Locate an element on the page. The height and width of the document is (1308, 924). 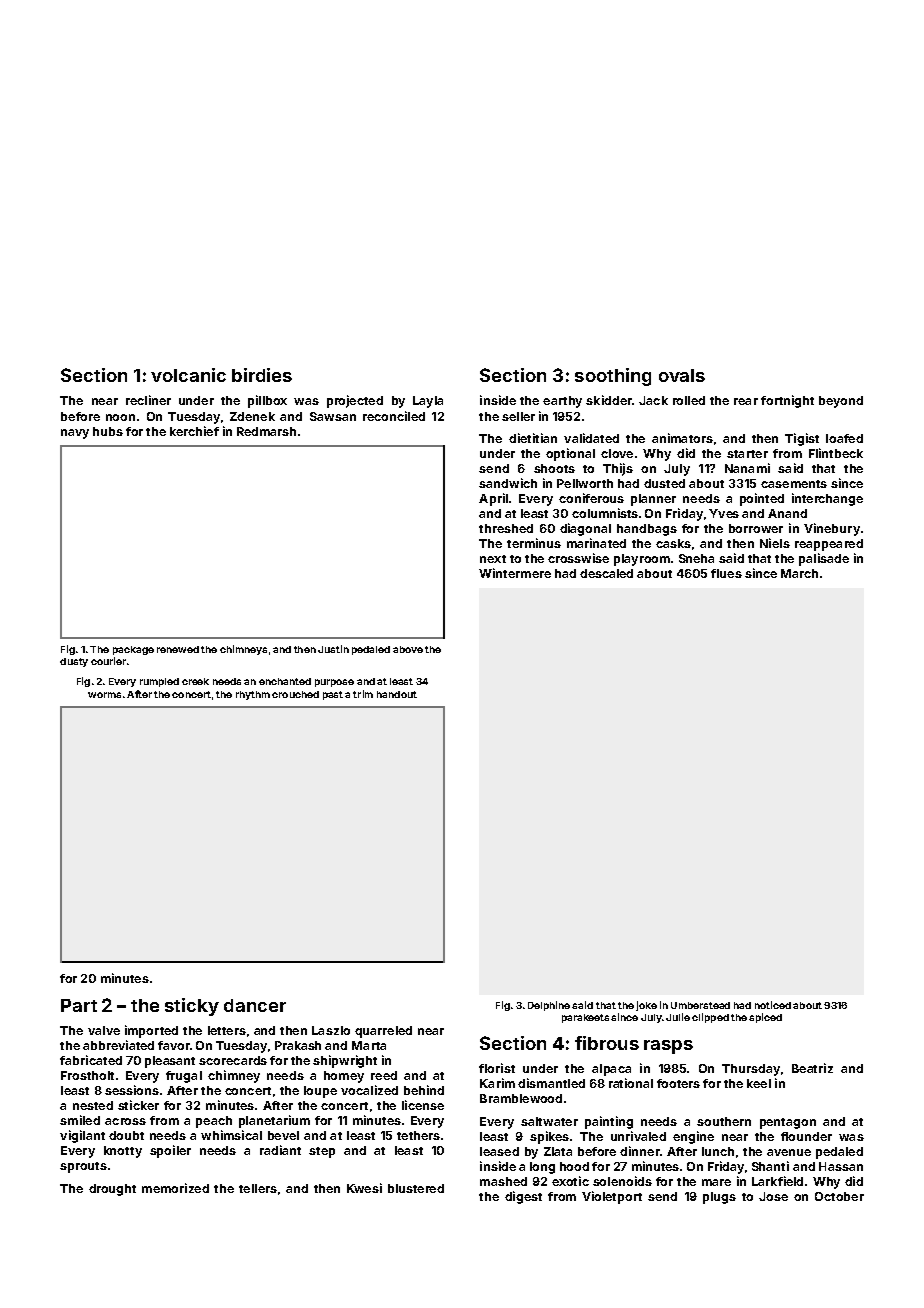
drought is located at coordinates (112, 1190).
